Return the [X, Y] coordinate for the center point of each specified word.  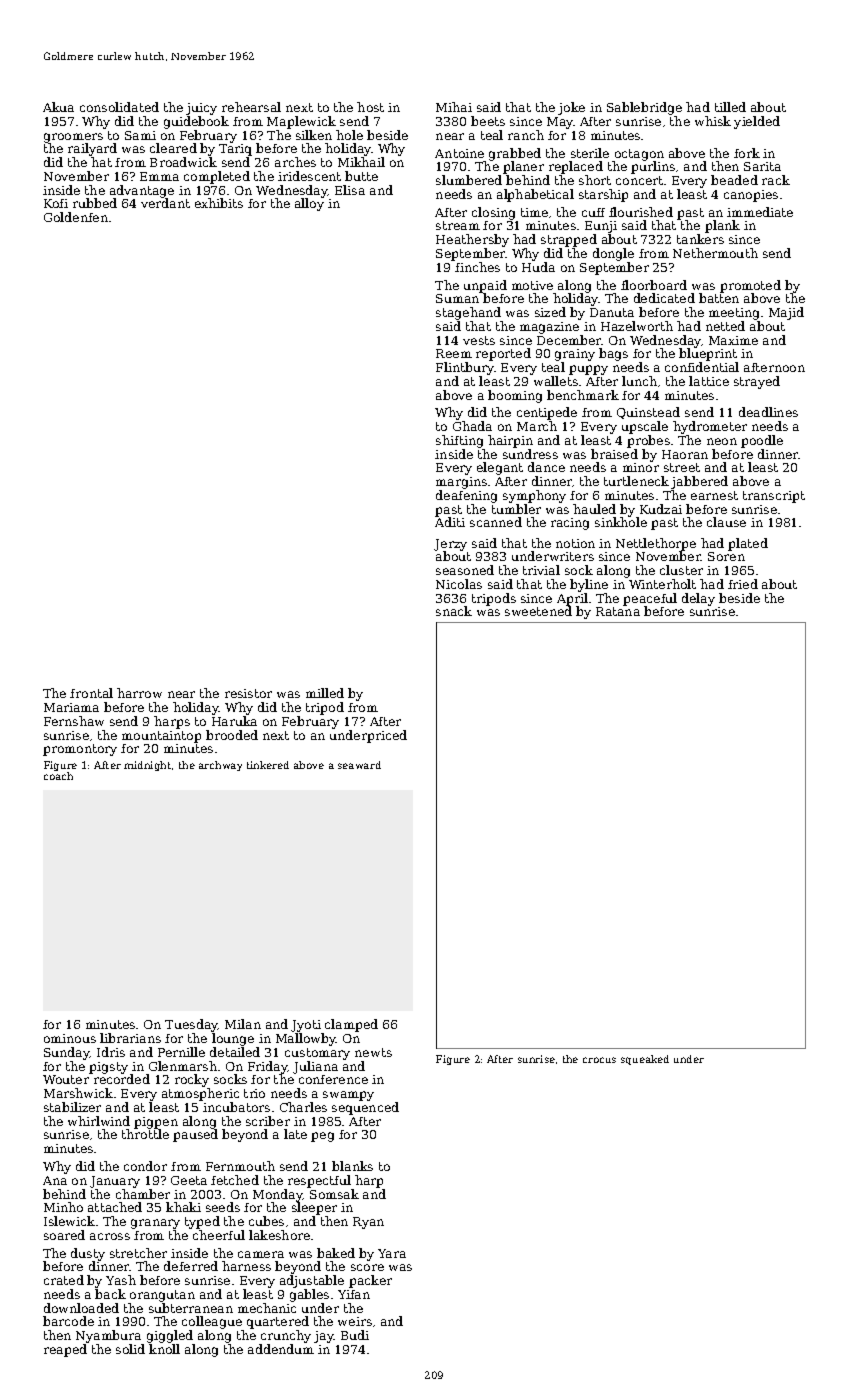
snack [454, 611]
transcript [774, 497]
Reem [454, 353]
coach [58, 776]
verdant [165, 203]
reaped [65, 1350]
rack [776, 180]
